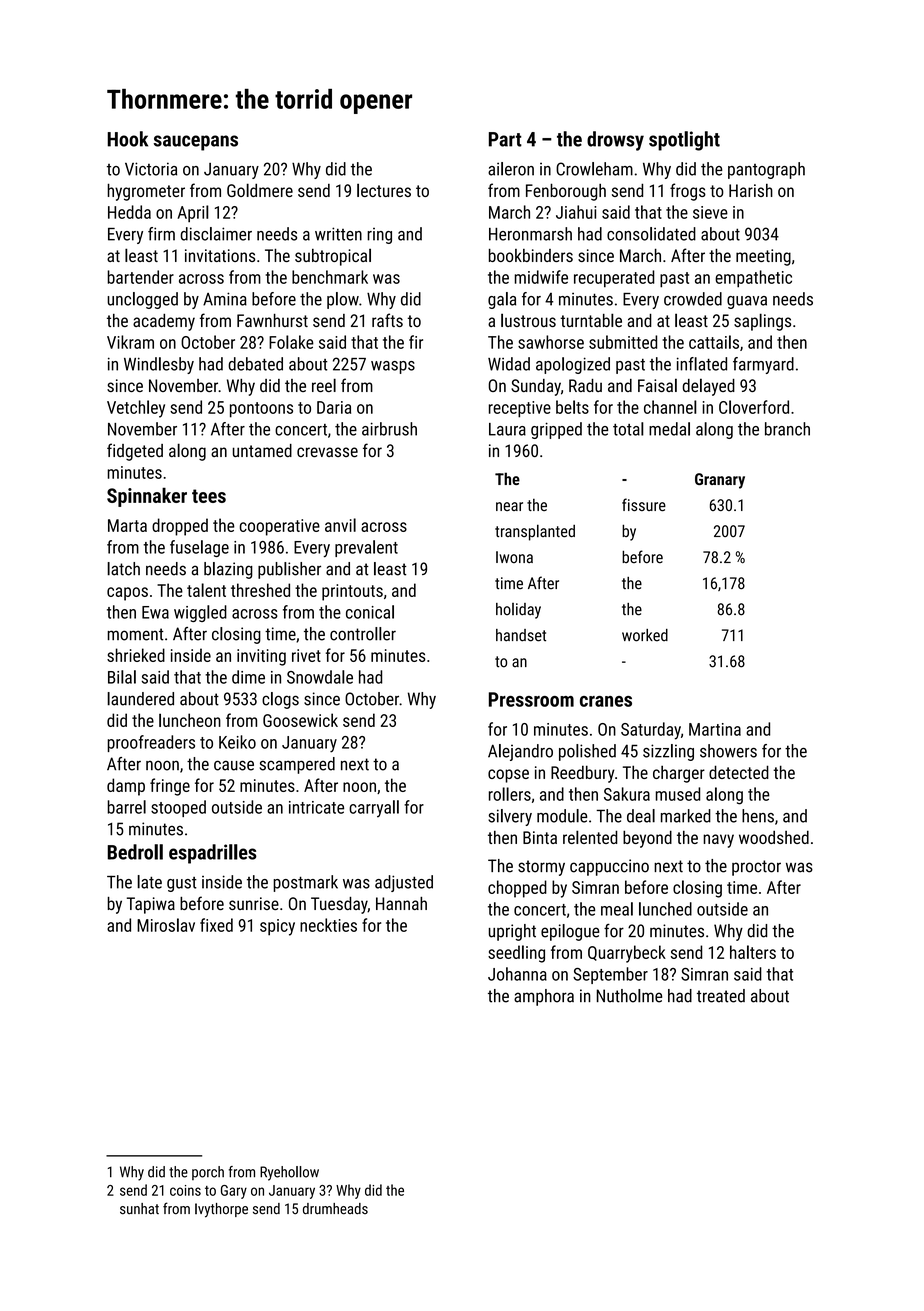 The width and height of the screenshot is (924, 1311). What do you see at coordinates (739, 772) in the screenshot?
I see `detected` at bounding box center [739, 772].
